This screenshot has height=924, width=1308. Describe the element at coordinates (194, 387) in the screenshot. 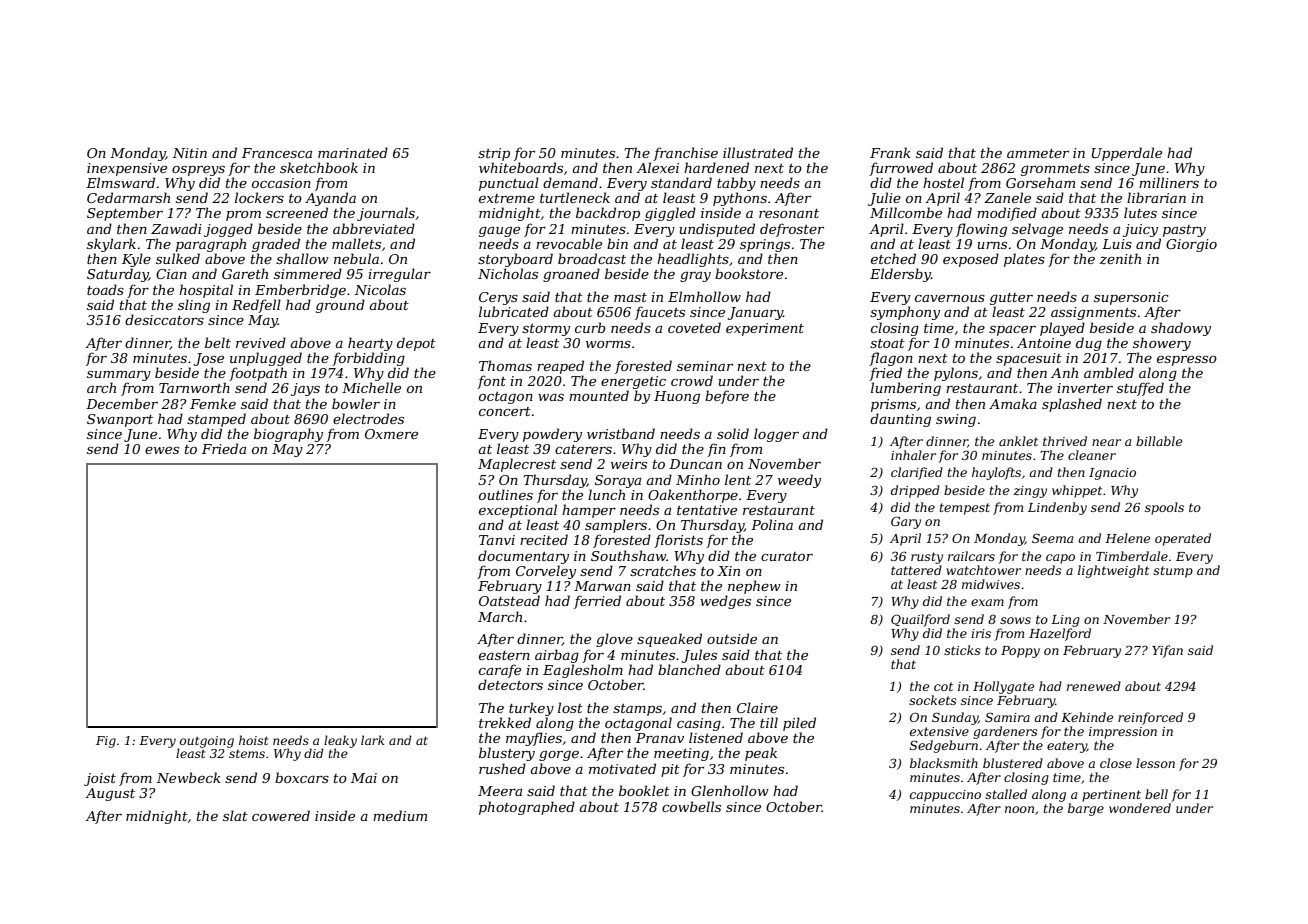

I see `Tarnworth` at that location.
